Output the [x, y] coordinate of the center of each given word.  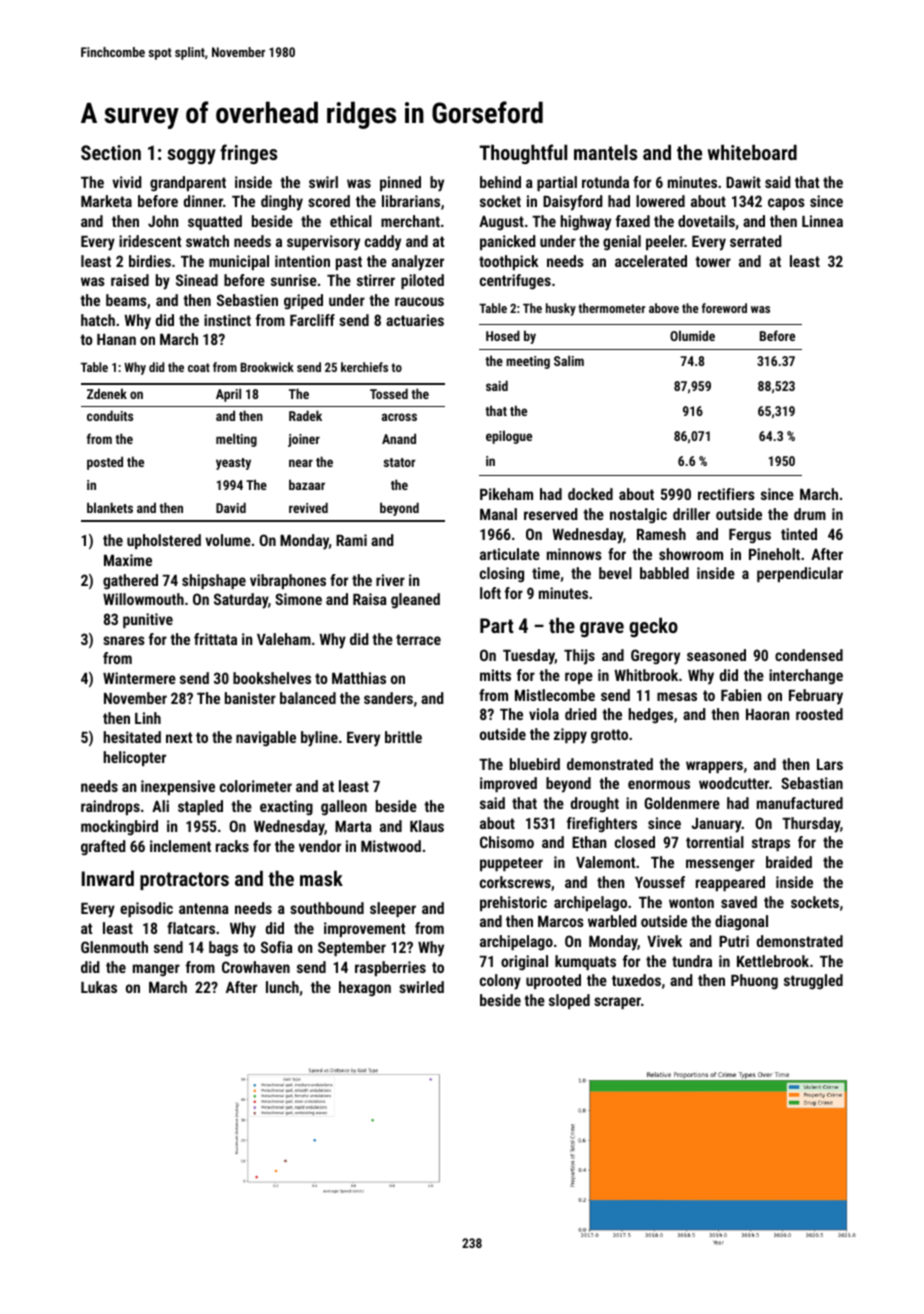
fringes [248, 154]
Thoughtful [523, 154]
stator [400, 462]
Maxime [128, 560]
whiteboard [752, 152]
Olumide [692, 335]
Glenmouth [114, 947]
